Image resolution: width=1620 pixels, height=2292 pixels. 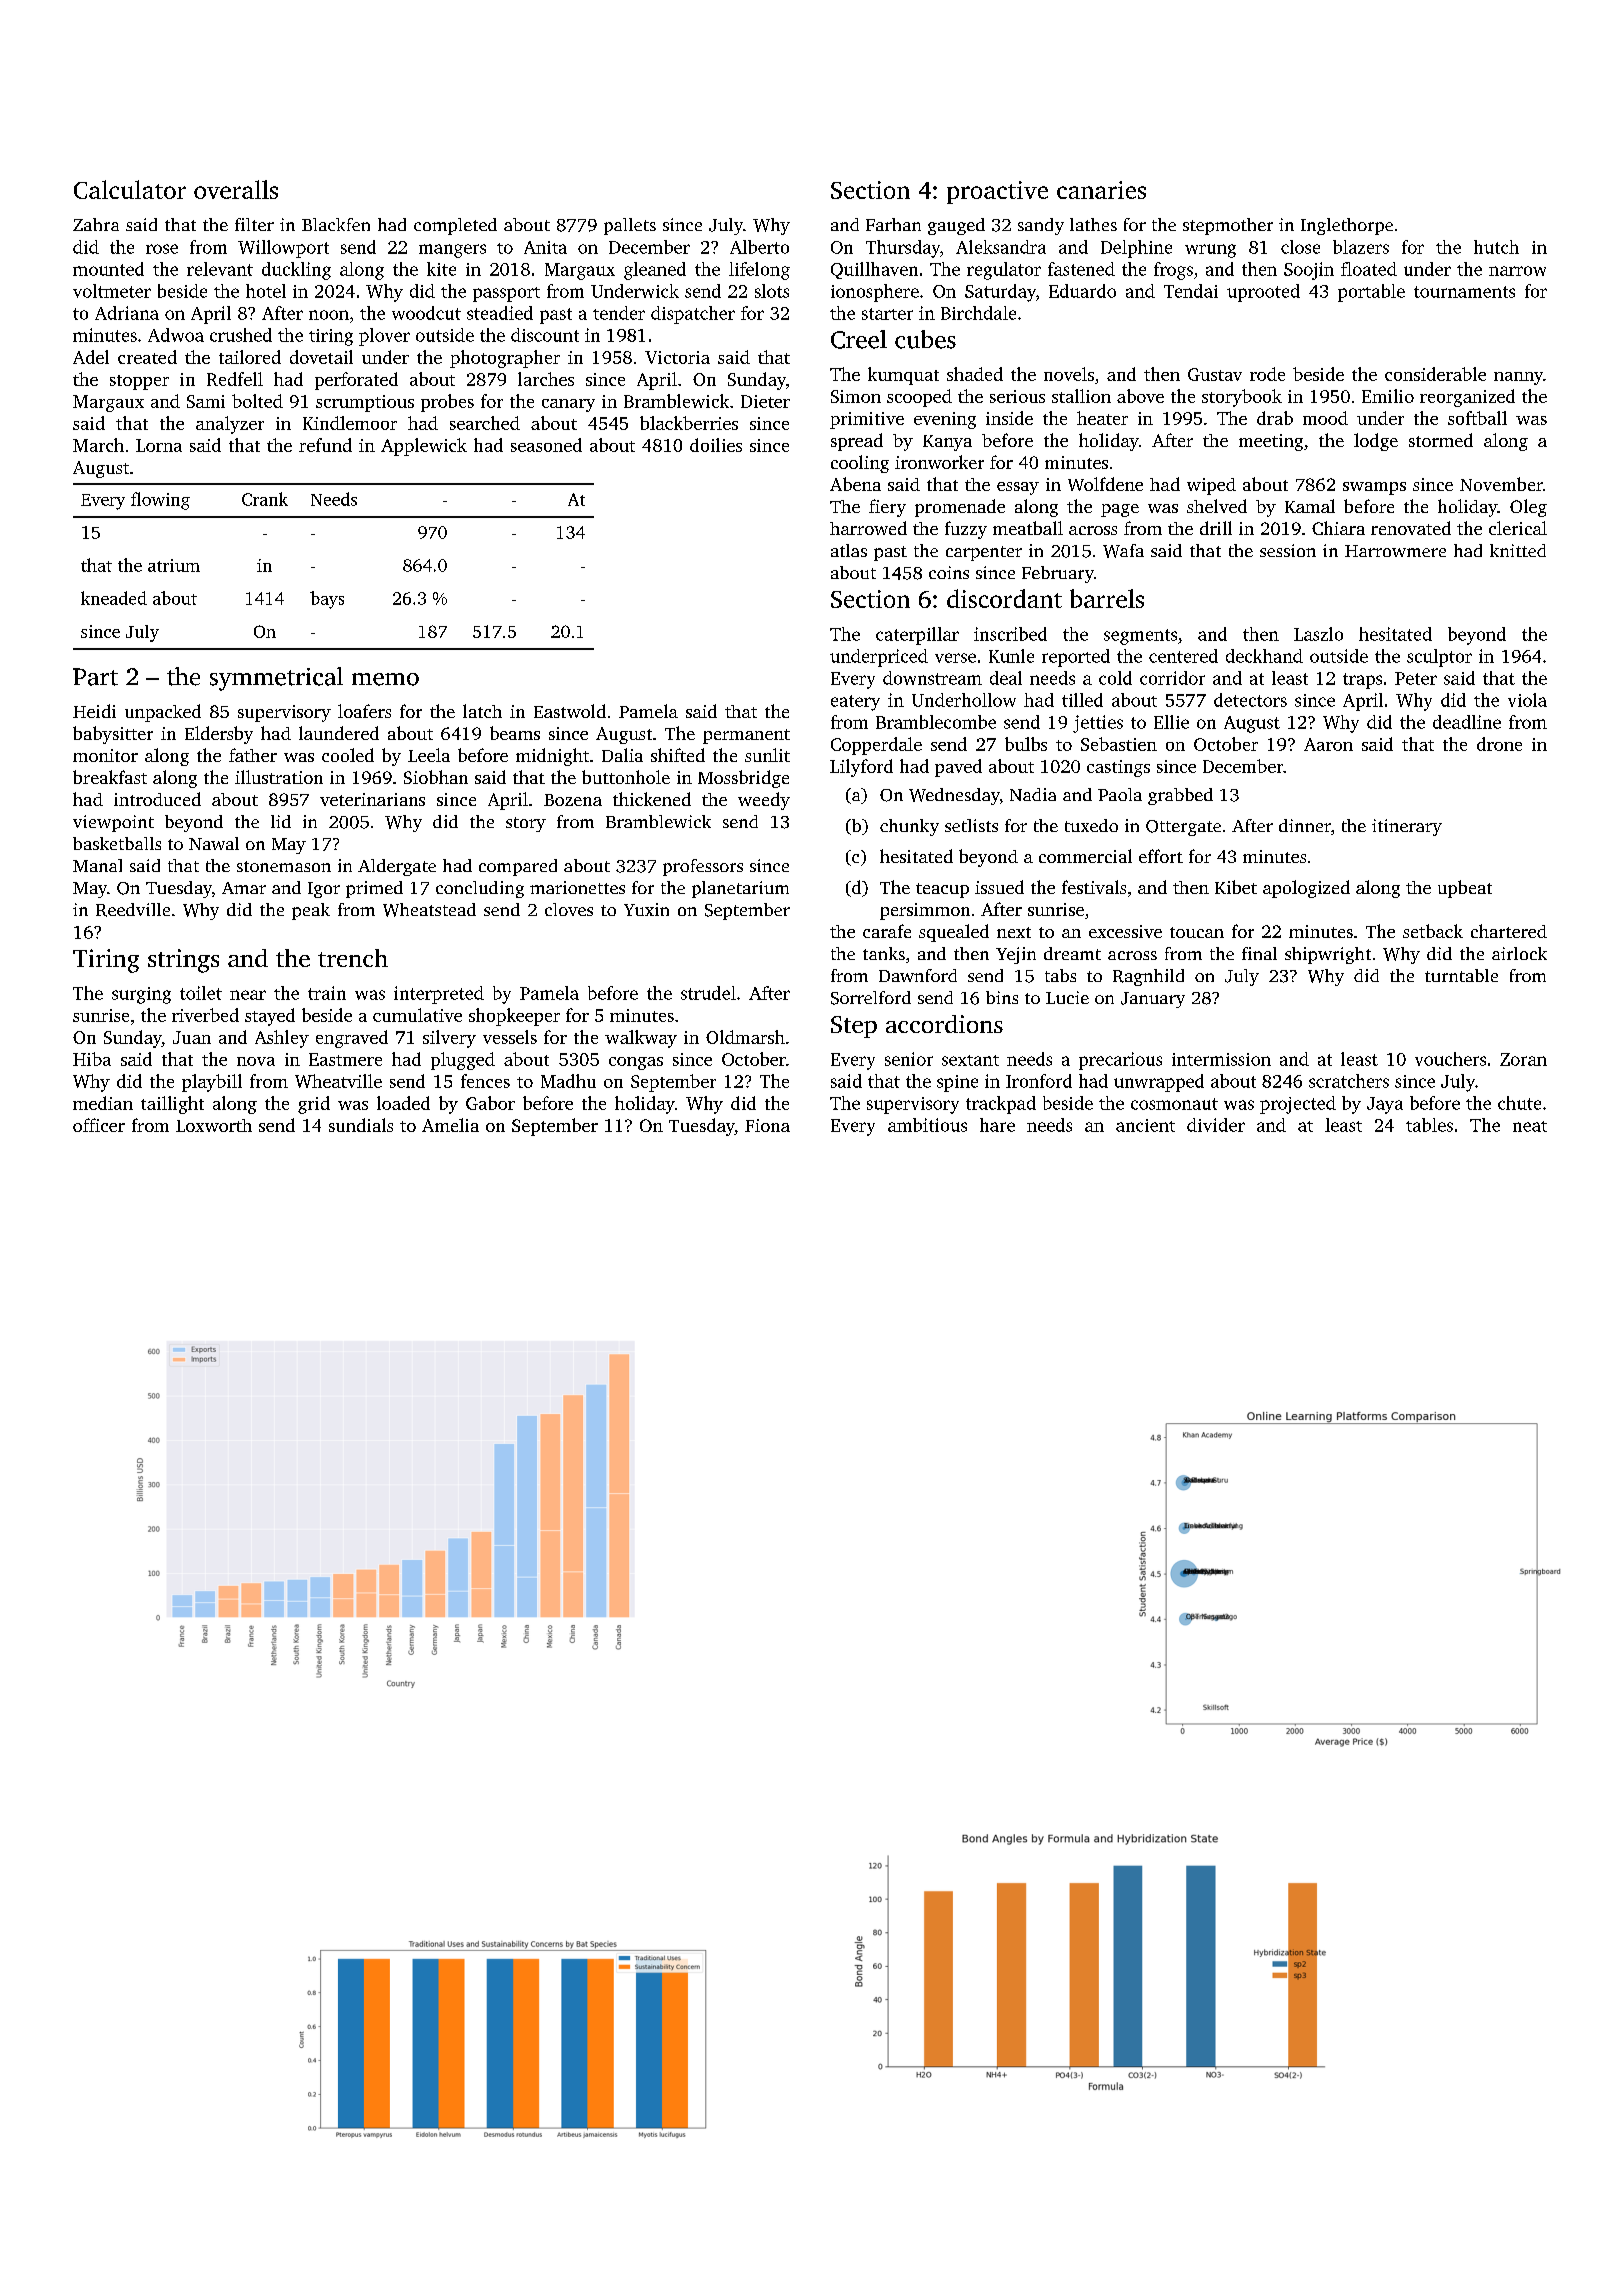 I want to click on Wheatstead, so click(x=429, y=910).
